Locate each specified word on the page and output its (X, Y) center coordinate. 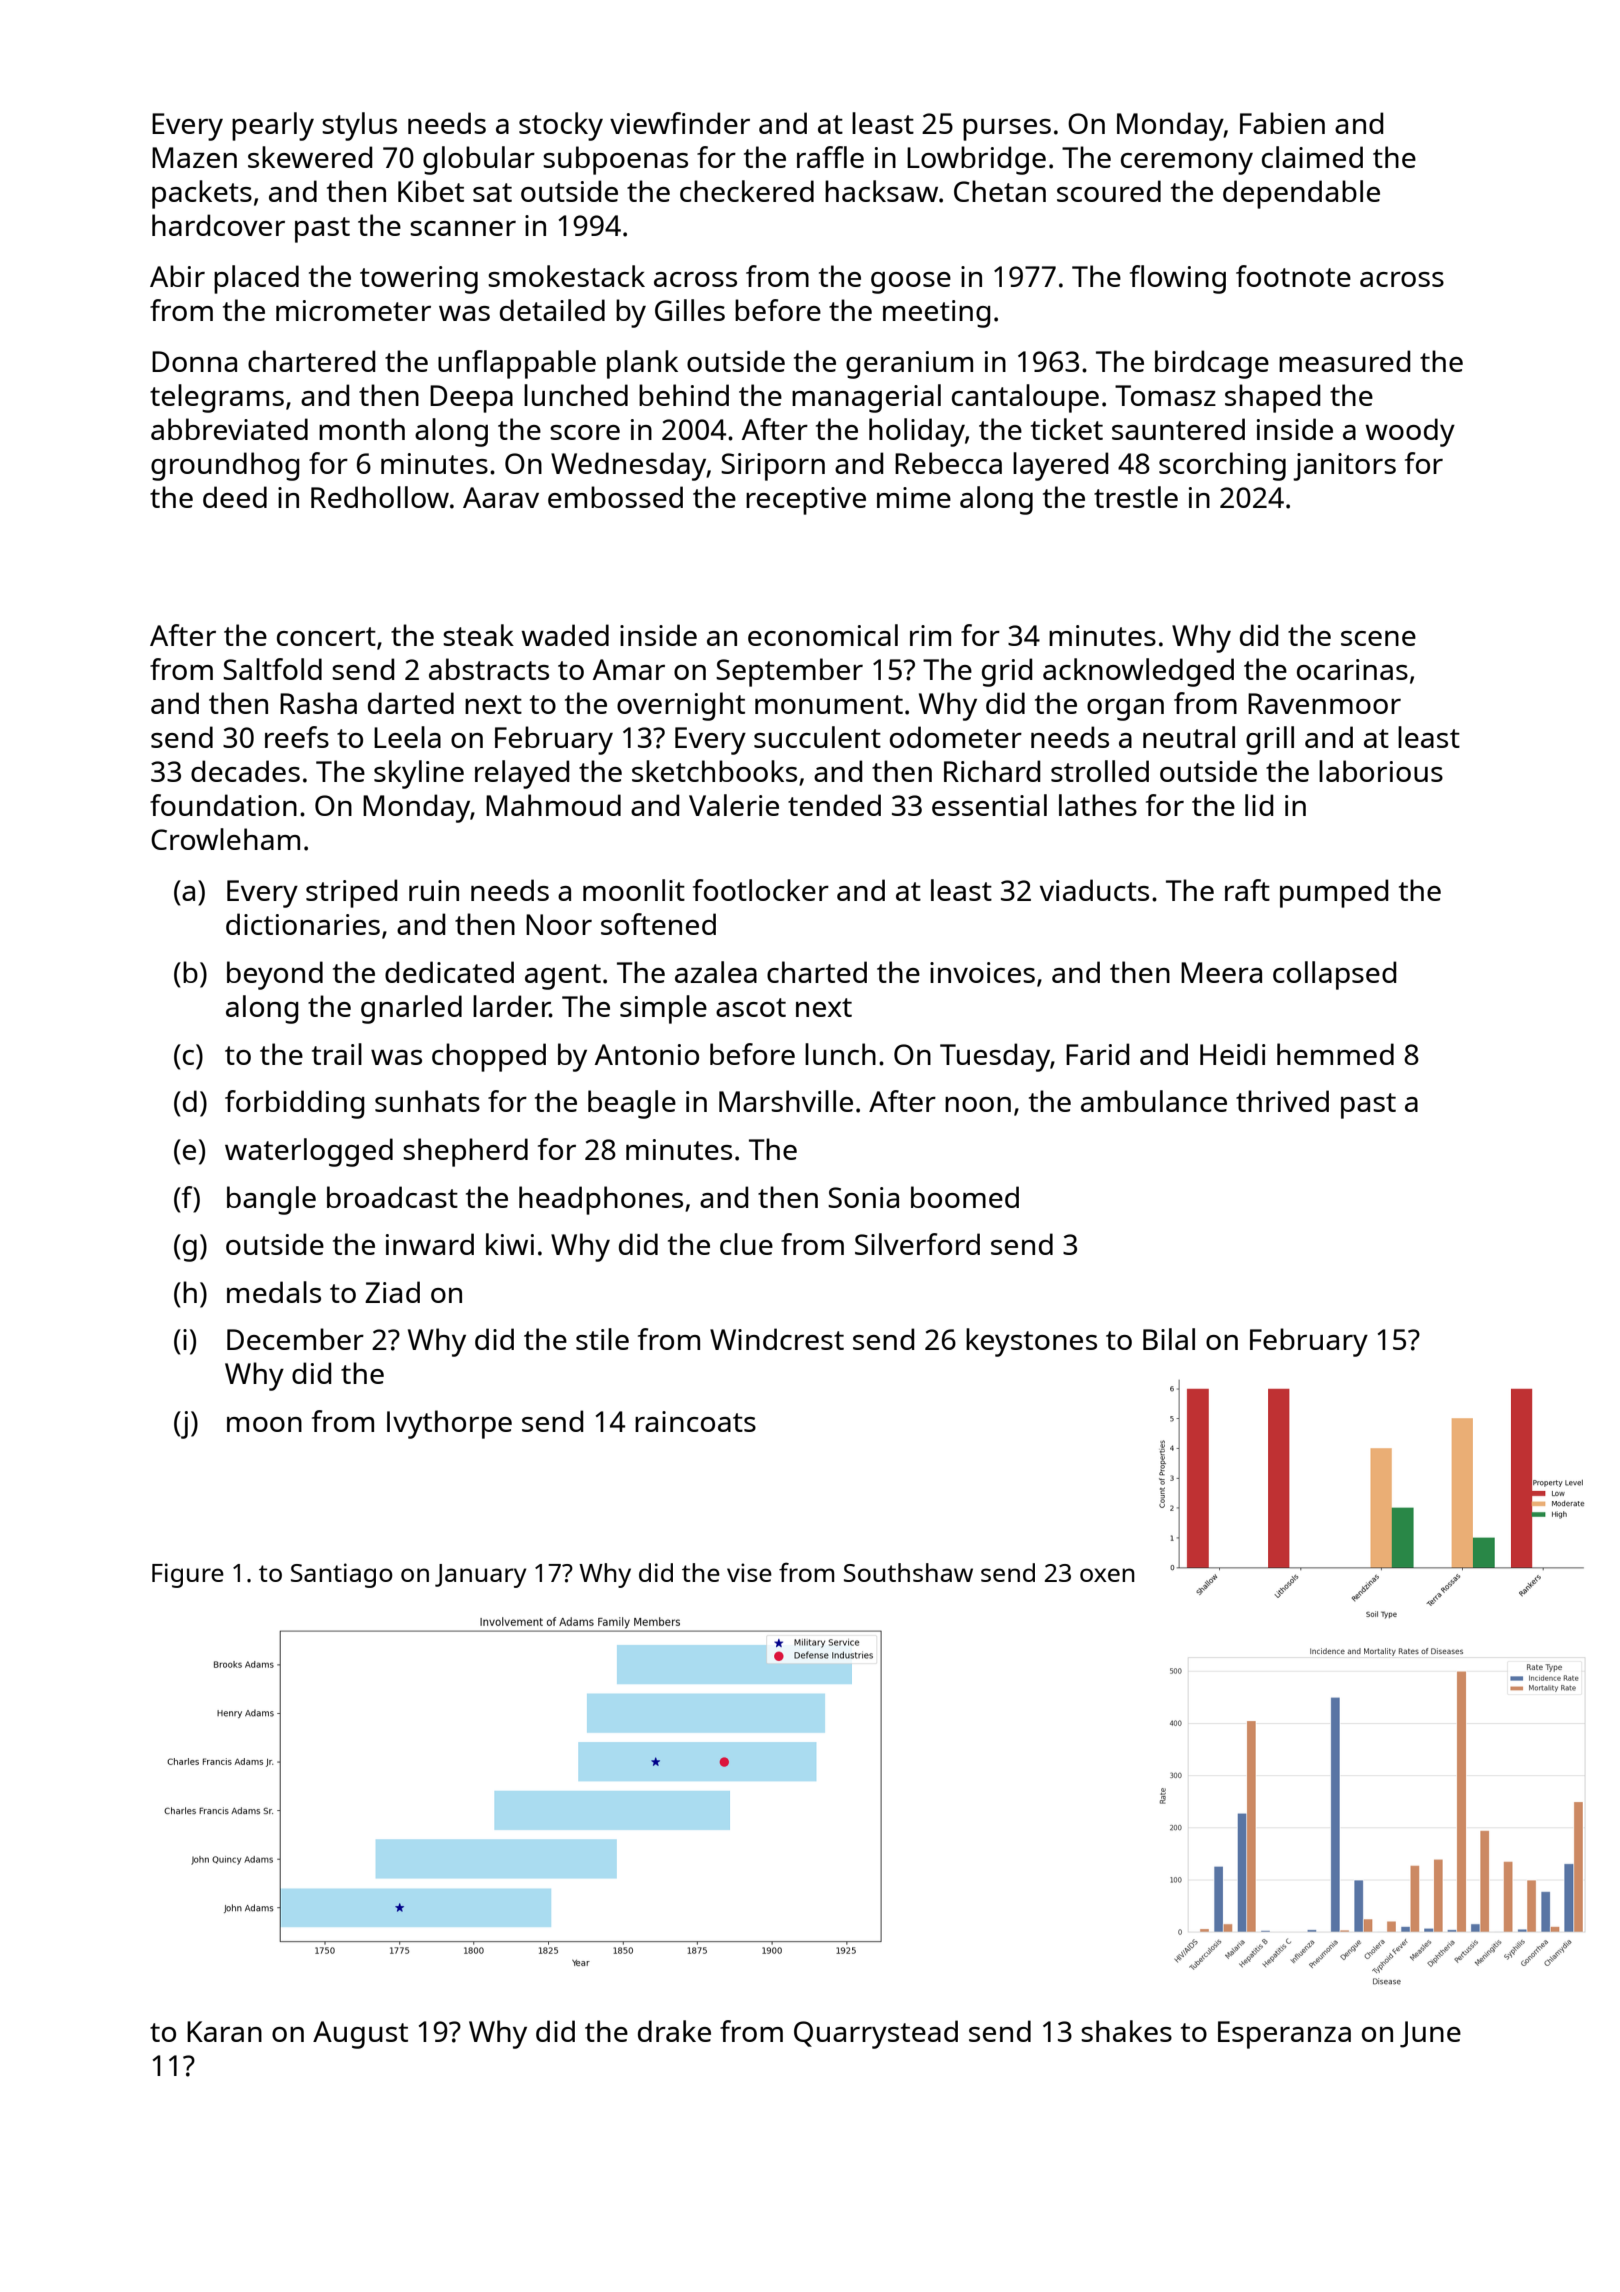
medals (274, 1292)
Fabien (1282, 123)
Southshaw (908, 1572)
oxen (1107, 1575)
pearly (273, 126)
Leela (407, 737)
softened (658, 924)
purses (1007, 130)
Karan (224, 2031)
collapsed (1334, 975)
